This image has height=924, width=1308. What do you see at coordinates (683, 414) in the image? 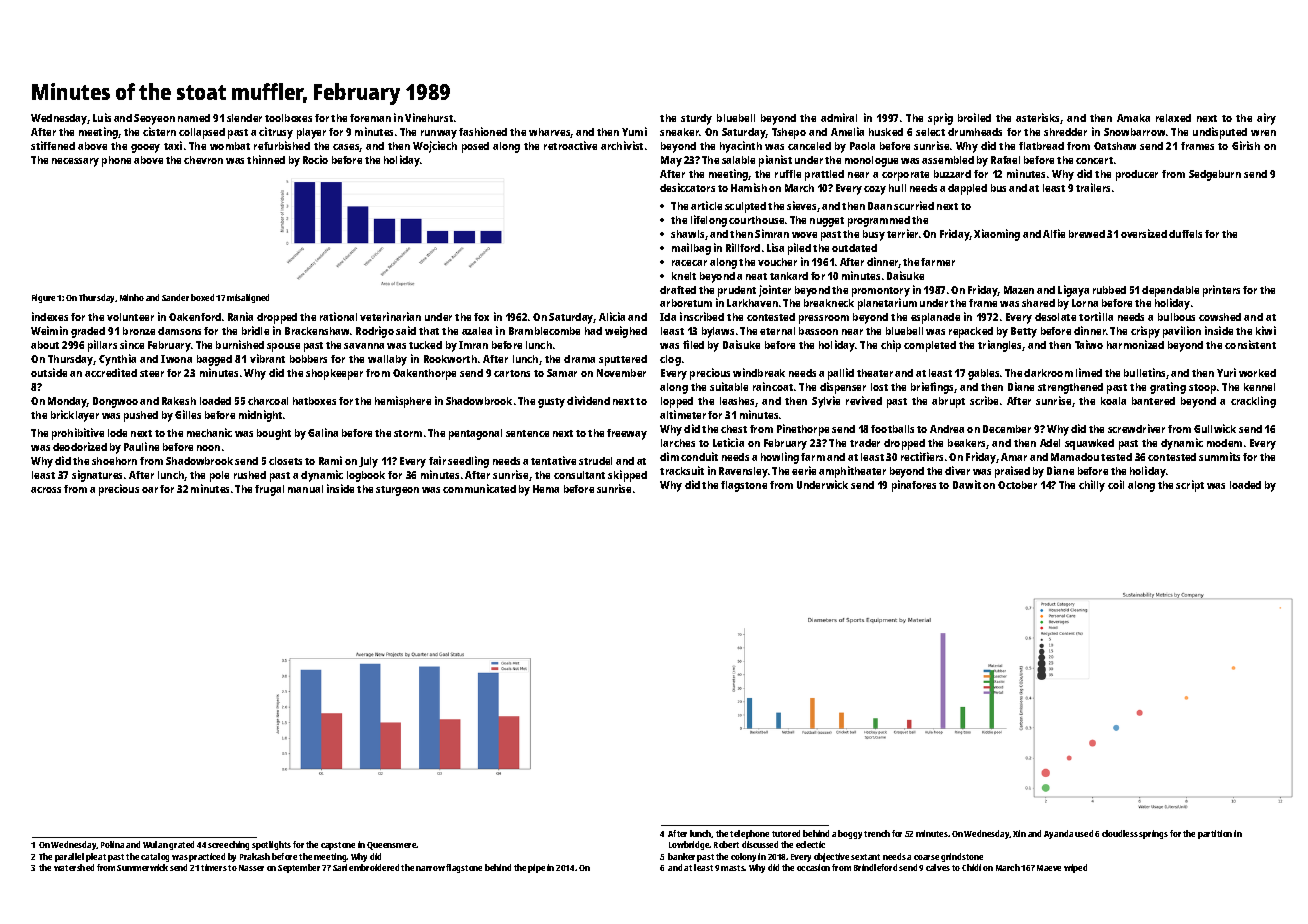
I see `altimeter` at bounding box center [683, 414].
